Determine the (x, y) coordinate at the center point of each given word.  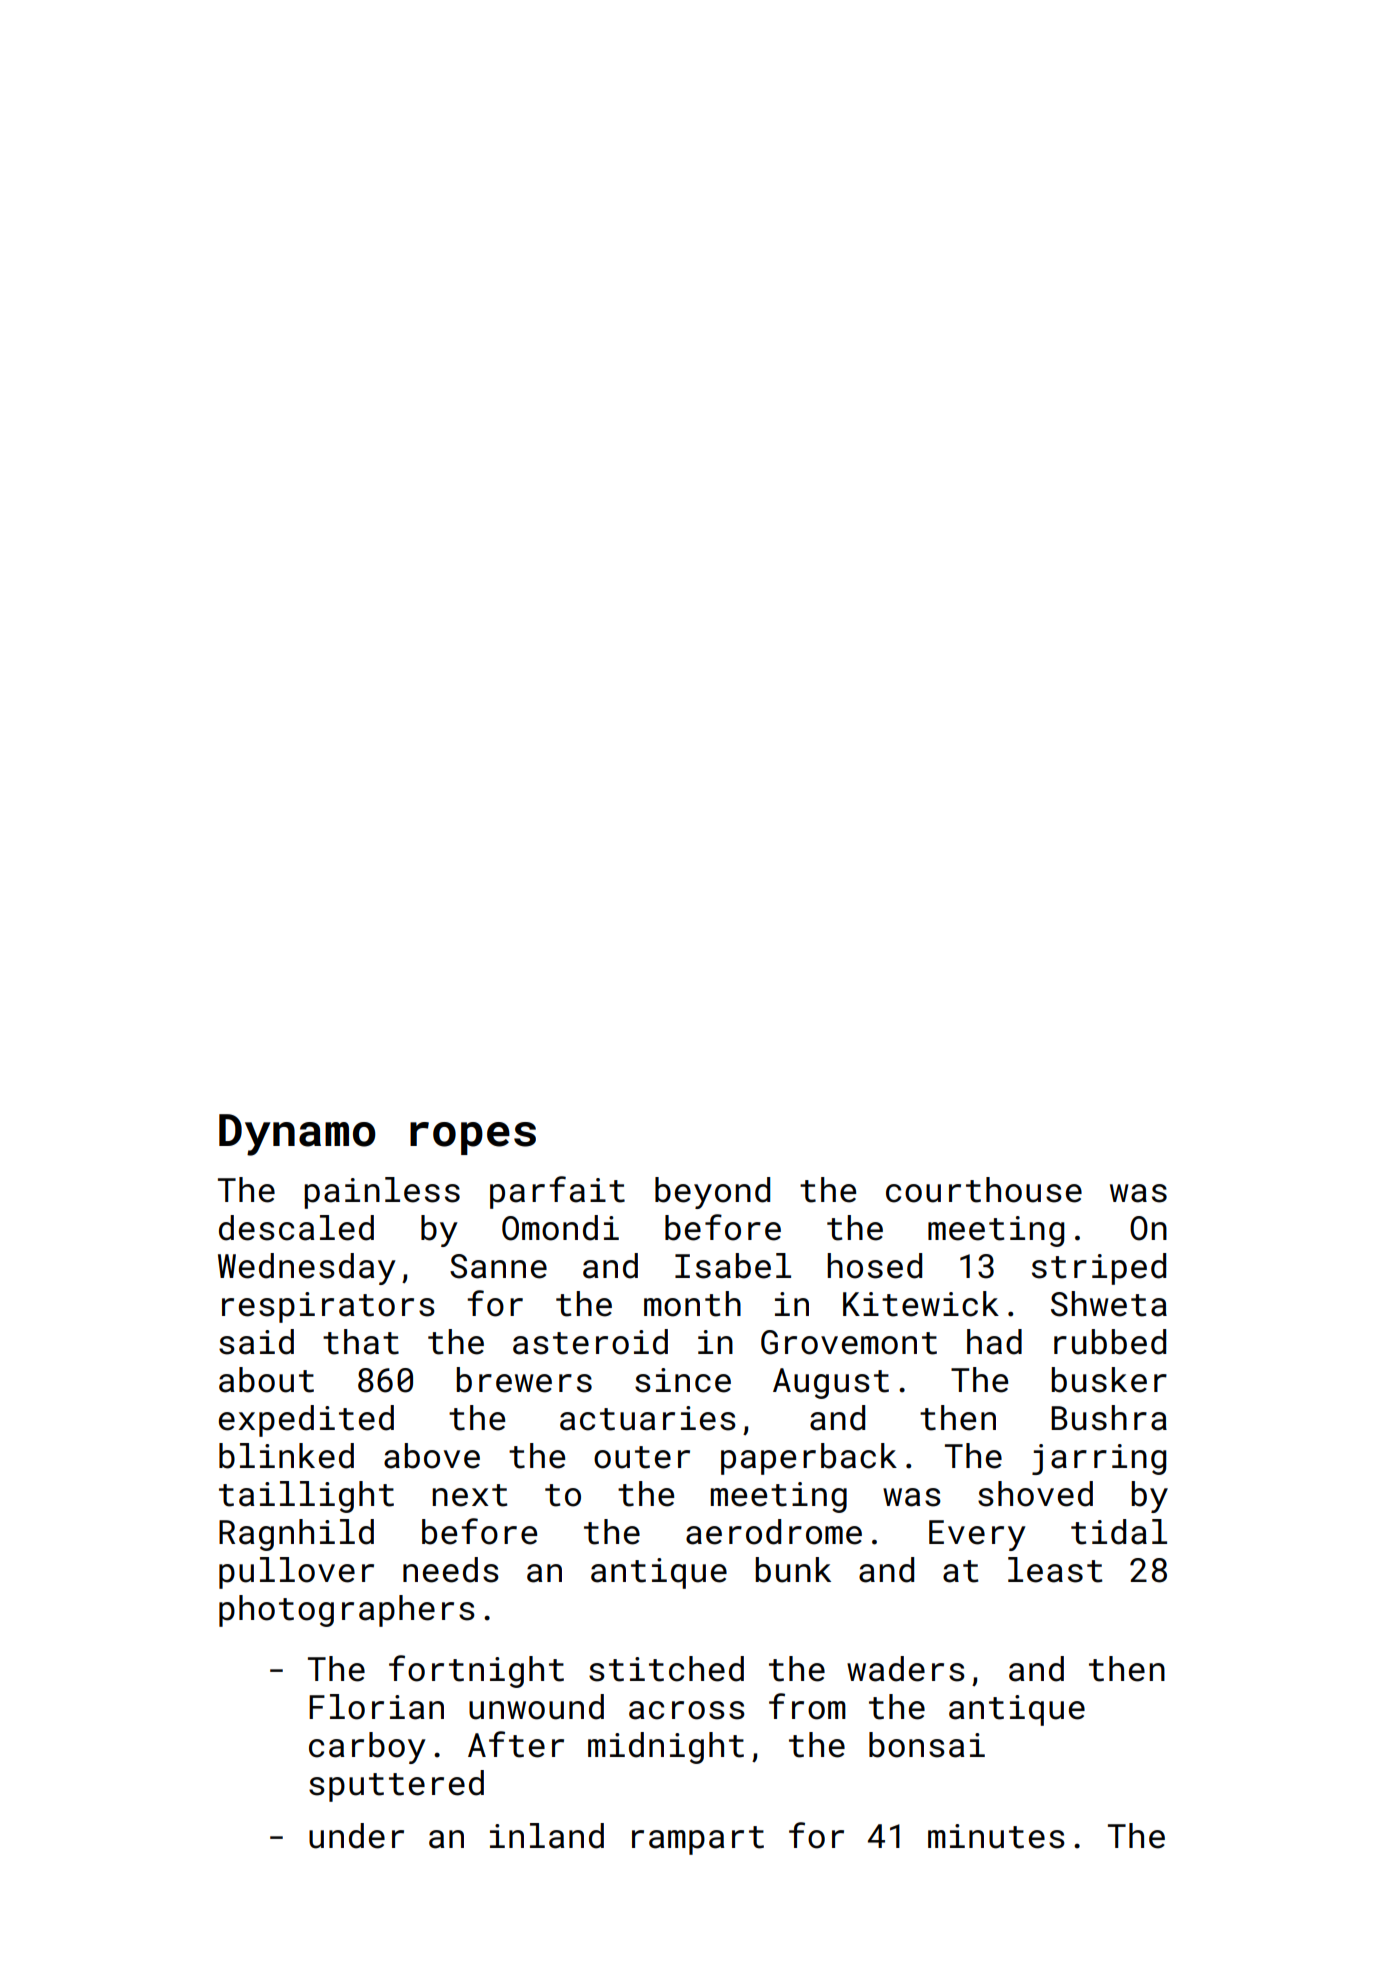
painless (382, 1193)
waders (906, 1669)
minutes (996, 1836)
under (356, 1836)
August (831, 1383)
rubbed (1110, 1342)
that (361, 1342)
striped (1099, 1269)
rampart (698, 1840)
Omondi (560, 1228)
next (469, 1495)
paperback (809, 1459)
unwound (536, 1707)
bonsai (927, 1745)
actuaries (648, 1418)
